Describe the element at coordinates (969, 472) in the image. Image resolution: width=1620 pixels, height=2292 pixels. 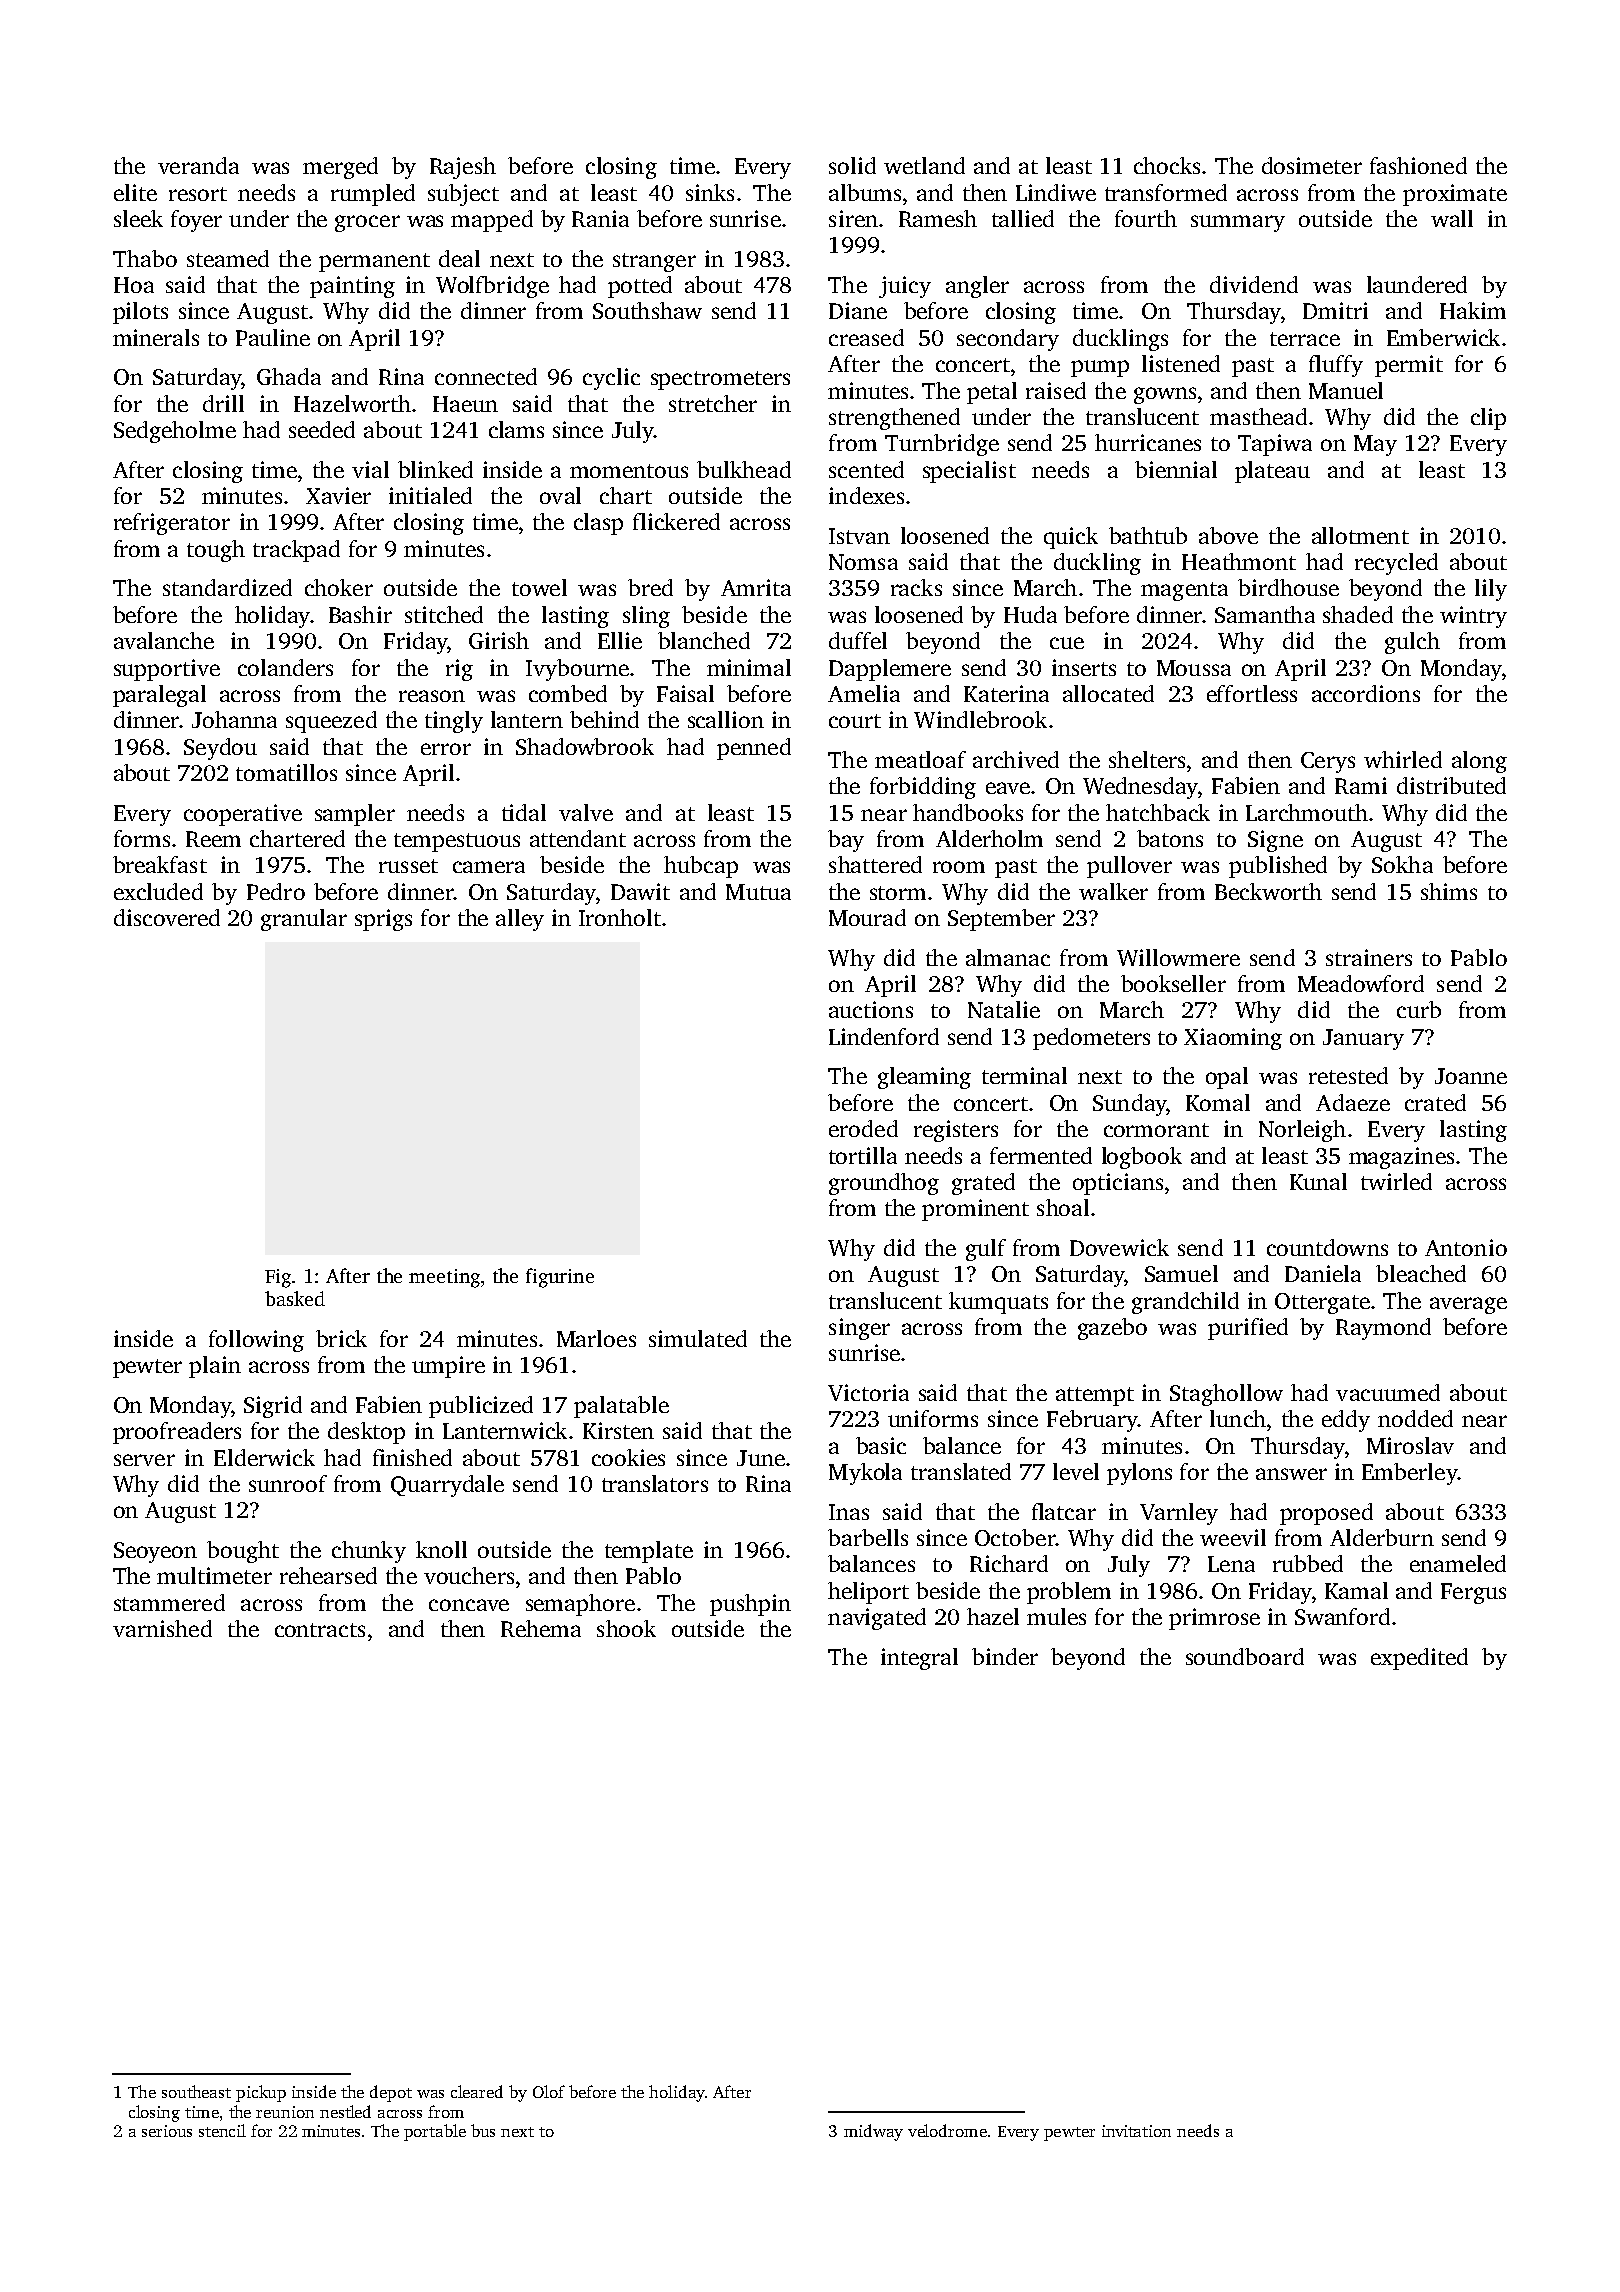
I see `specialist` at that location.
